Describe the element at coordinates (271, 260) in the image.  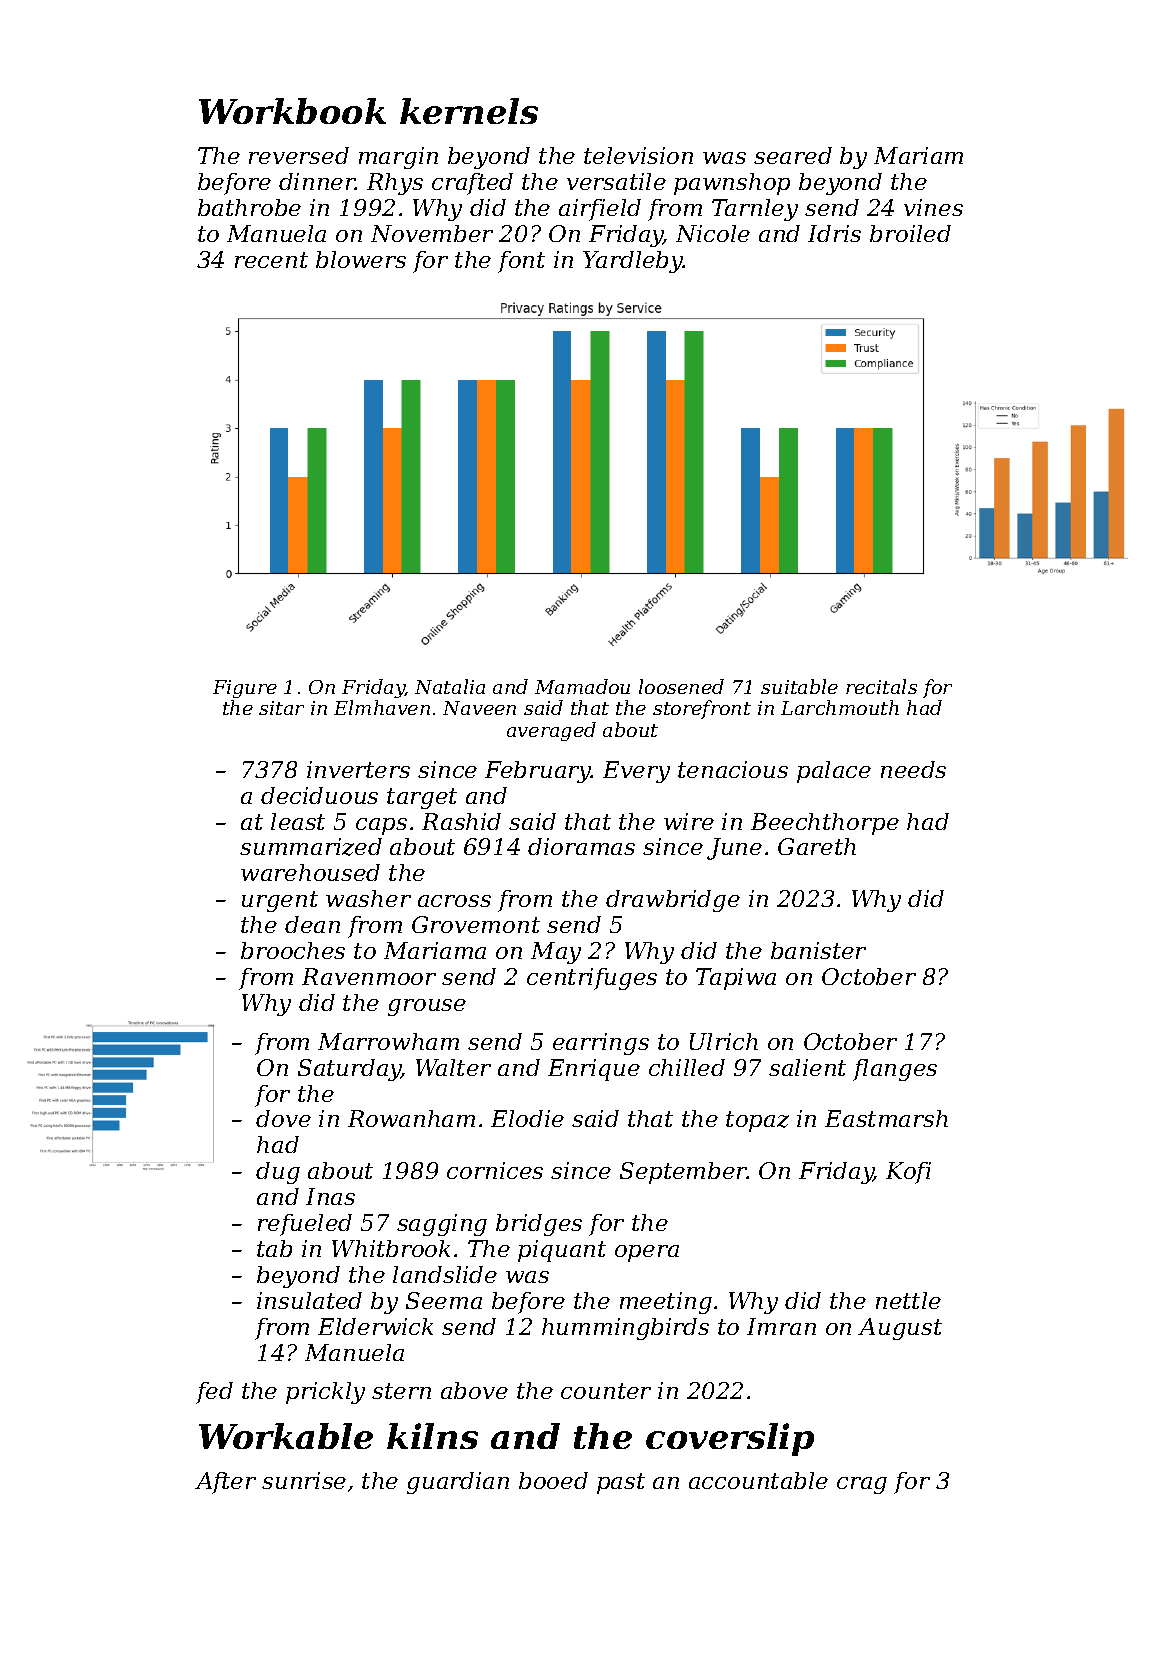
I see `recent` at that location.
